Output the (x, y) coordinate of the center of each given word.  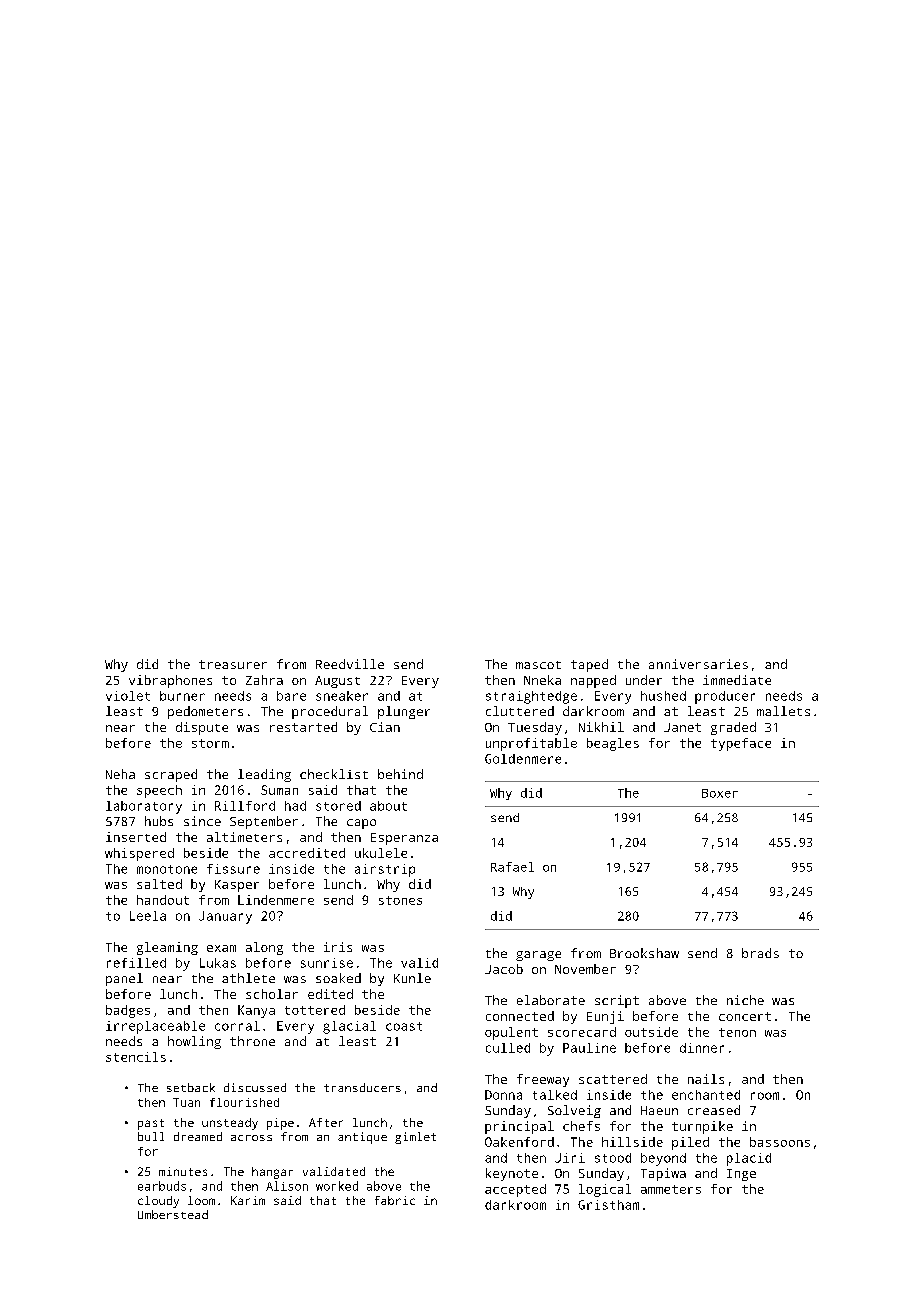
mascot (538, 665)
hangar (272, 1173)
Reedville (350, 664)
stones (400, 900)
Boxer (720, 793)
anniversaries (698, 664)
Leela (148, 916)
